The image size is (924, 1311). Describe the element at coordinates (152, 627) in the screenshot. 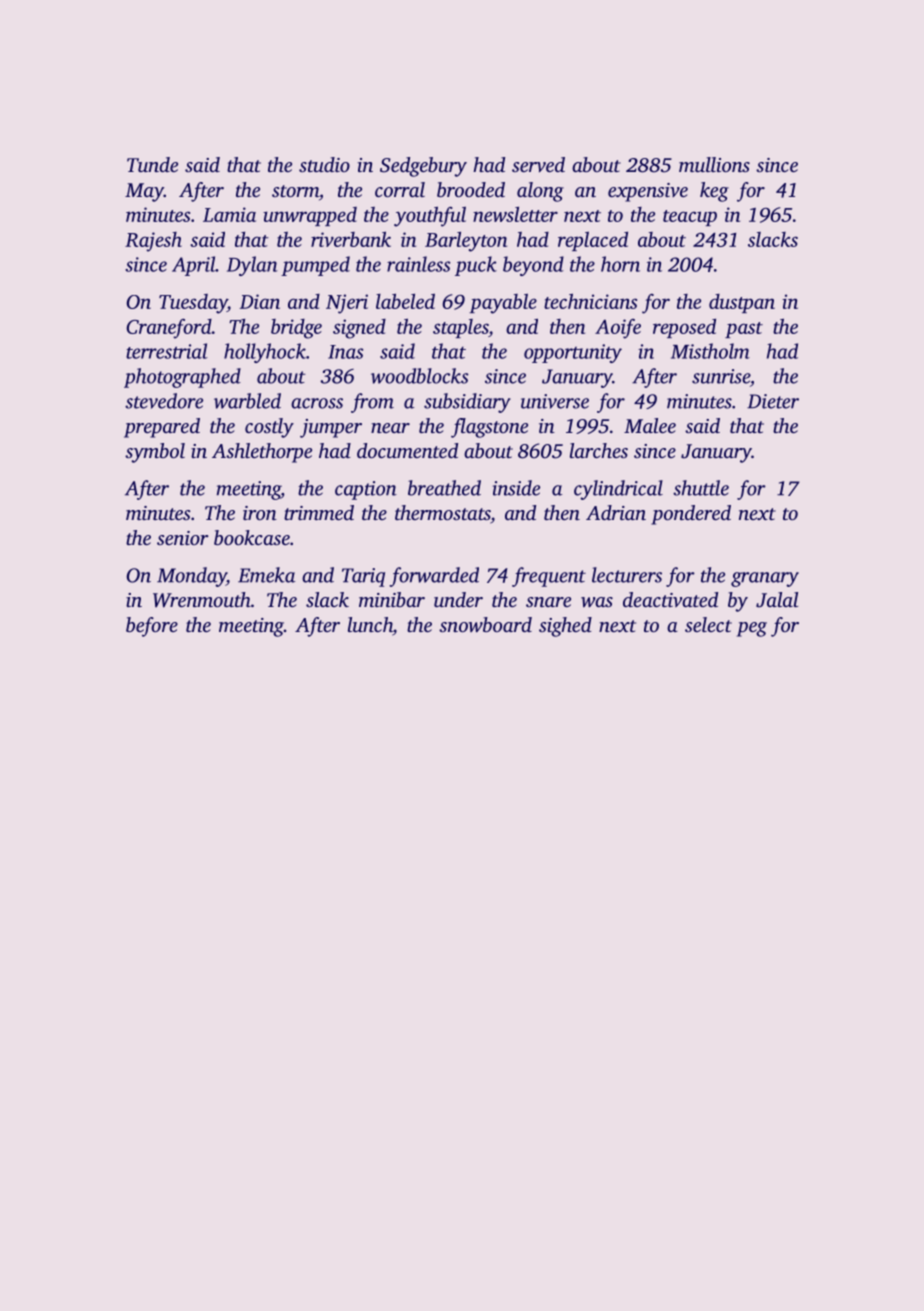

I see `before` at that location.
